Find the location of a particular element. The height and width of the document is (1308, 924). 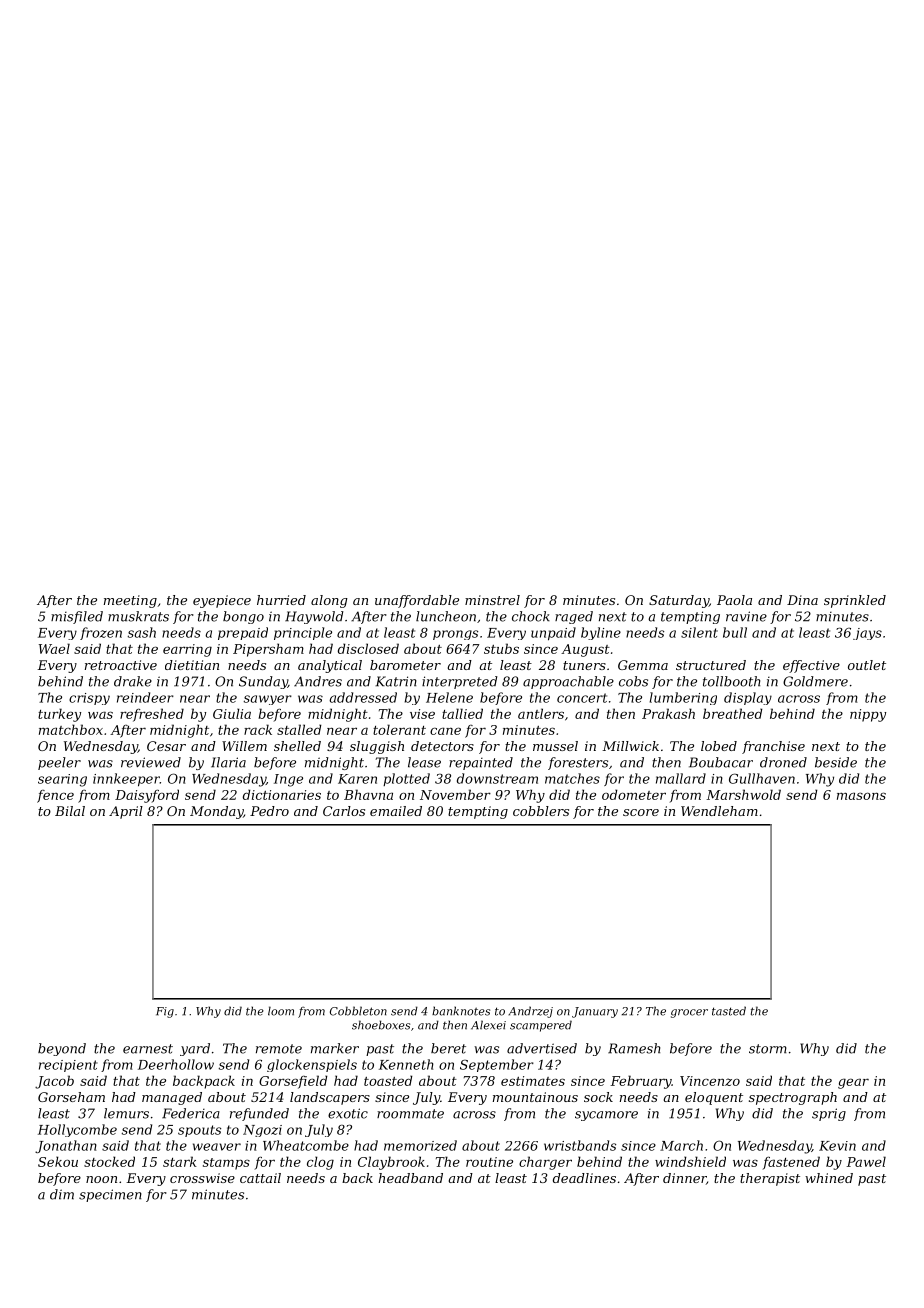

earnest is located at coordinates (148, 1049).
